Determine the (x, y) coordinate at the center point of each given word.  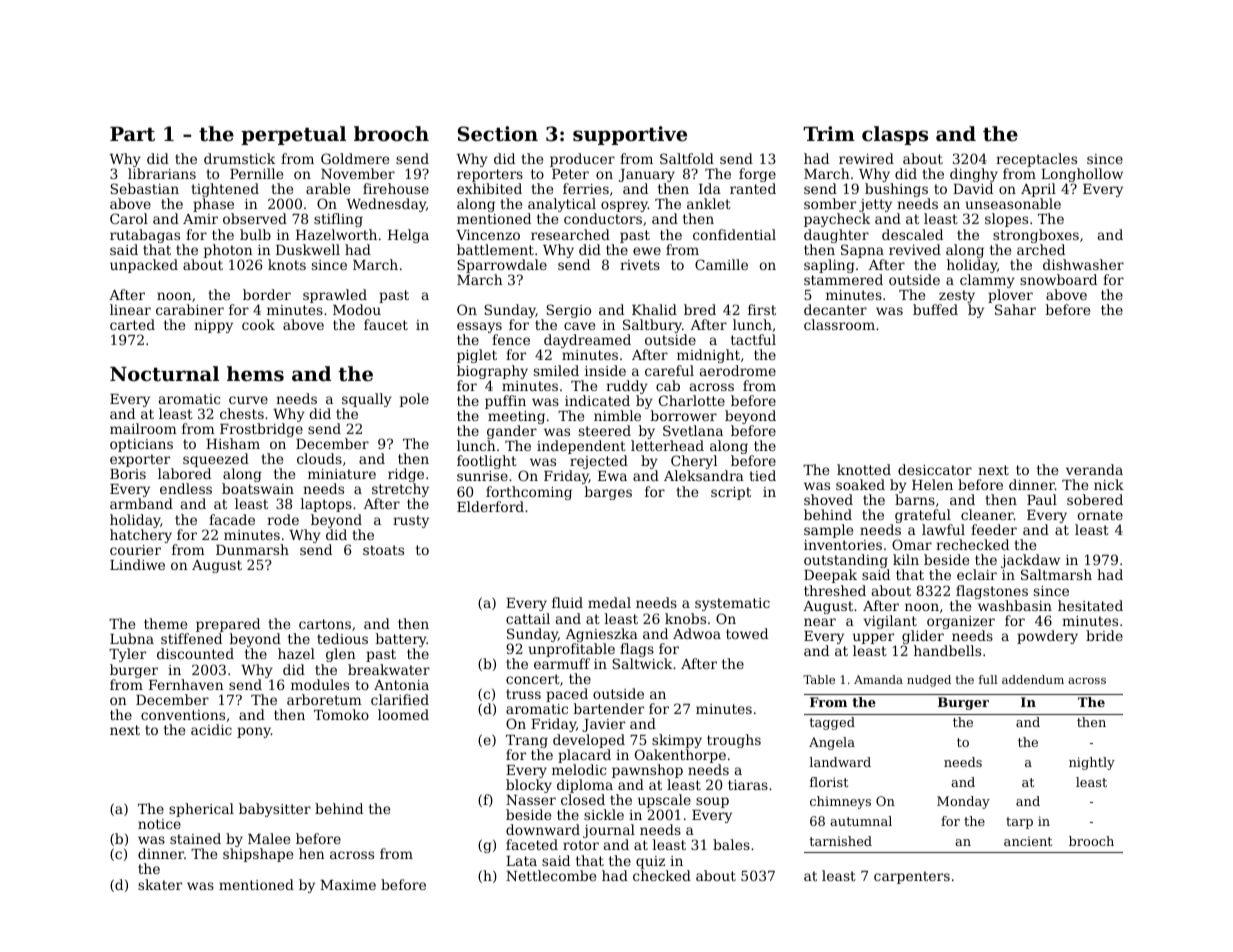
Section (498, 134)
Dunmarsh (252, 549)
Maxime (348, 885)
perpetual (293, 135)
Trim (829, 133)
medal (609, 602)
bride (1104, 635)
